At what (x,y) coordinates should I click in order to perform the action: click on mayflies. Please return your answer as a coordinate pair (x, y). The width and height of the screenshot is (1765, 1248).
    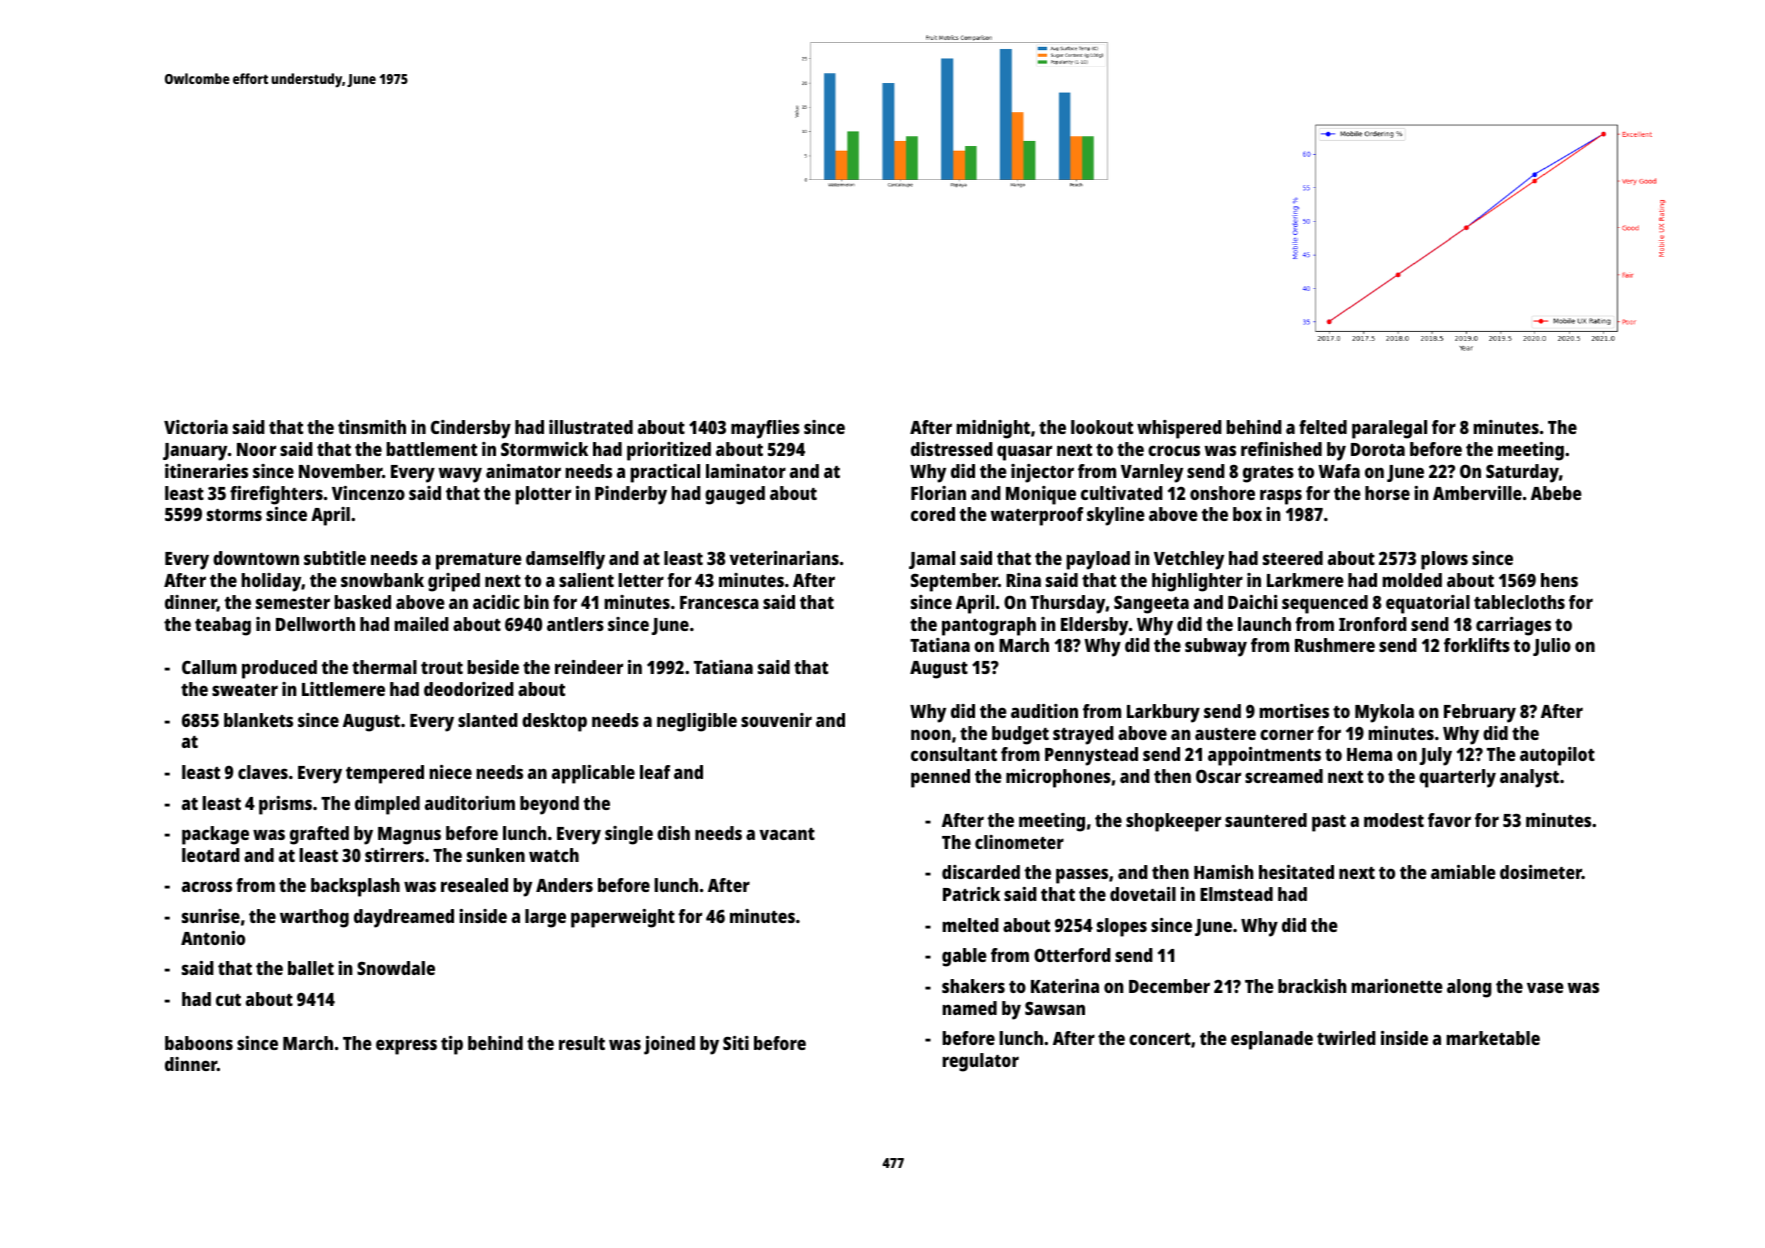
    Looking at the image, I should click on (765, 429).
